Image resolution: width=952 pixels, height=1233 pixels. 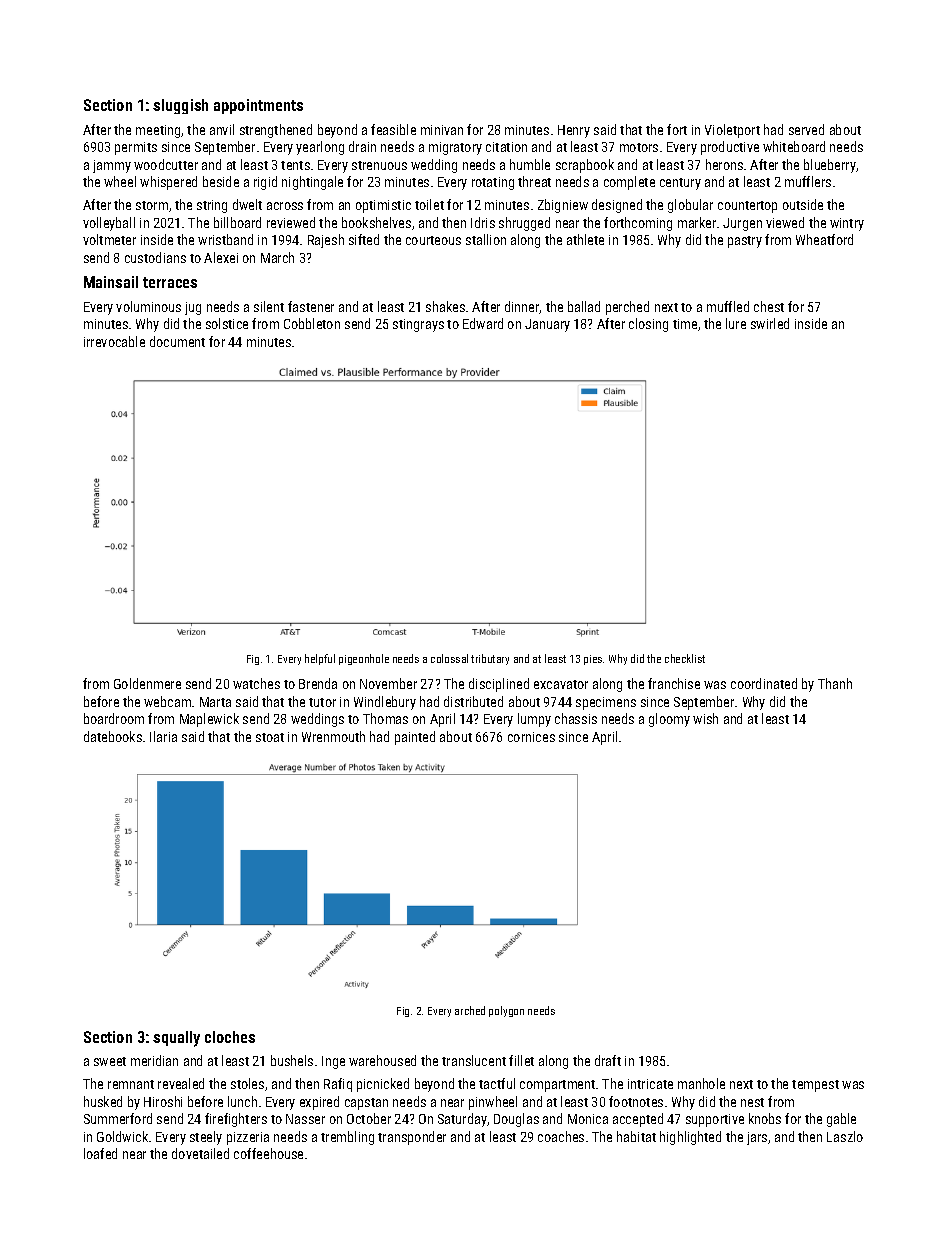 What do you see at coordinates (806, 129) in the screenshot?
I see `served` at bounding box center [806, 129].
